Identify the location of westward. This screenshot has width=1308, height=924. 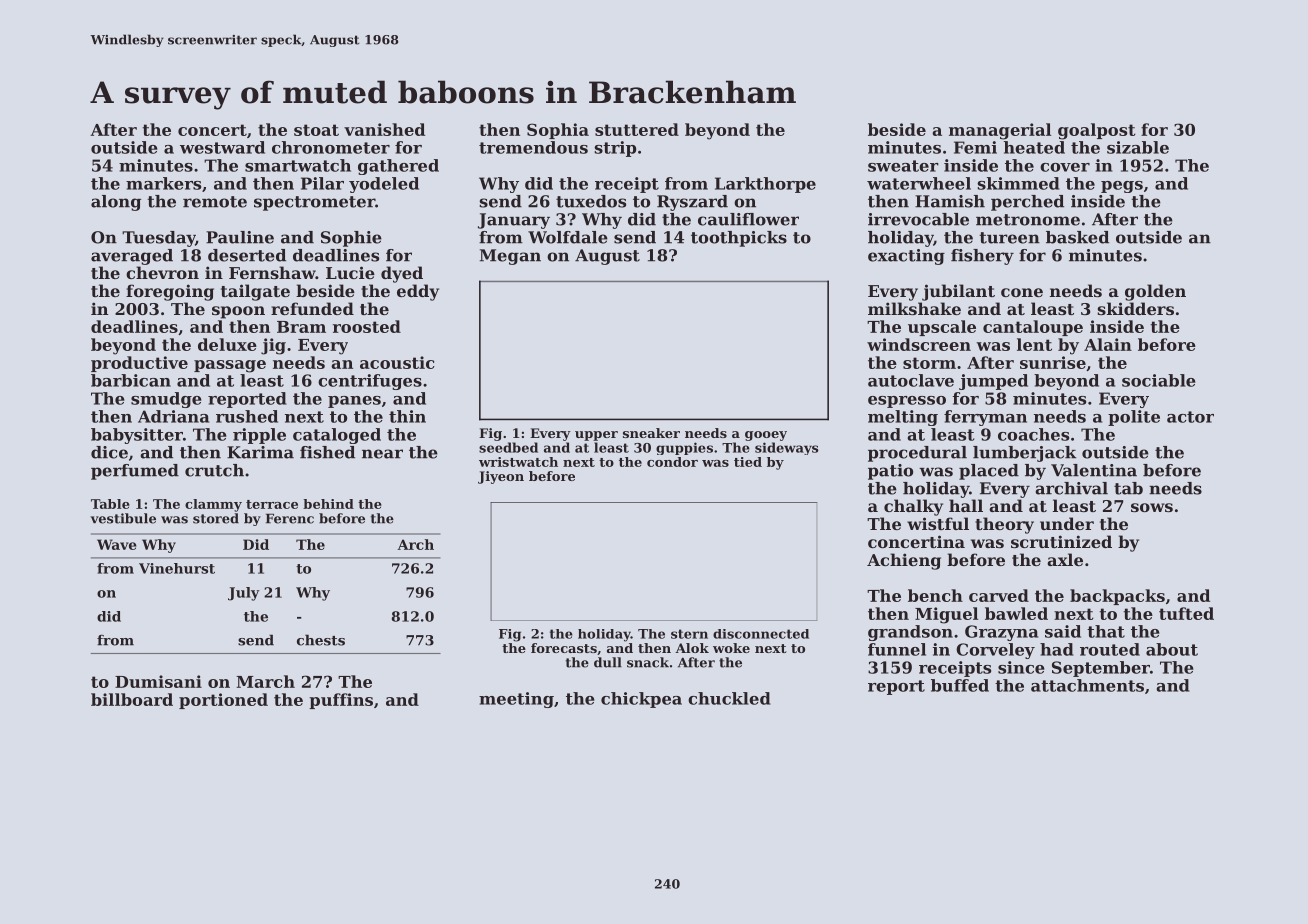
(222, 147).
